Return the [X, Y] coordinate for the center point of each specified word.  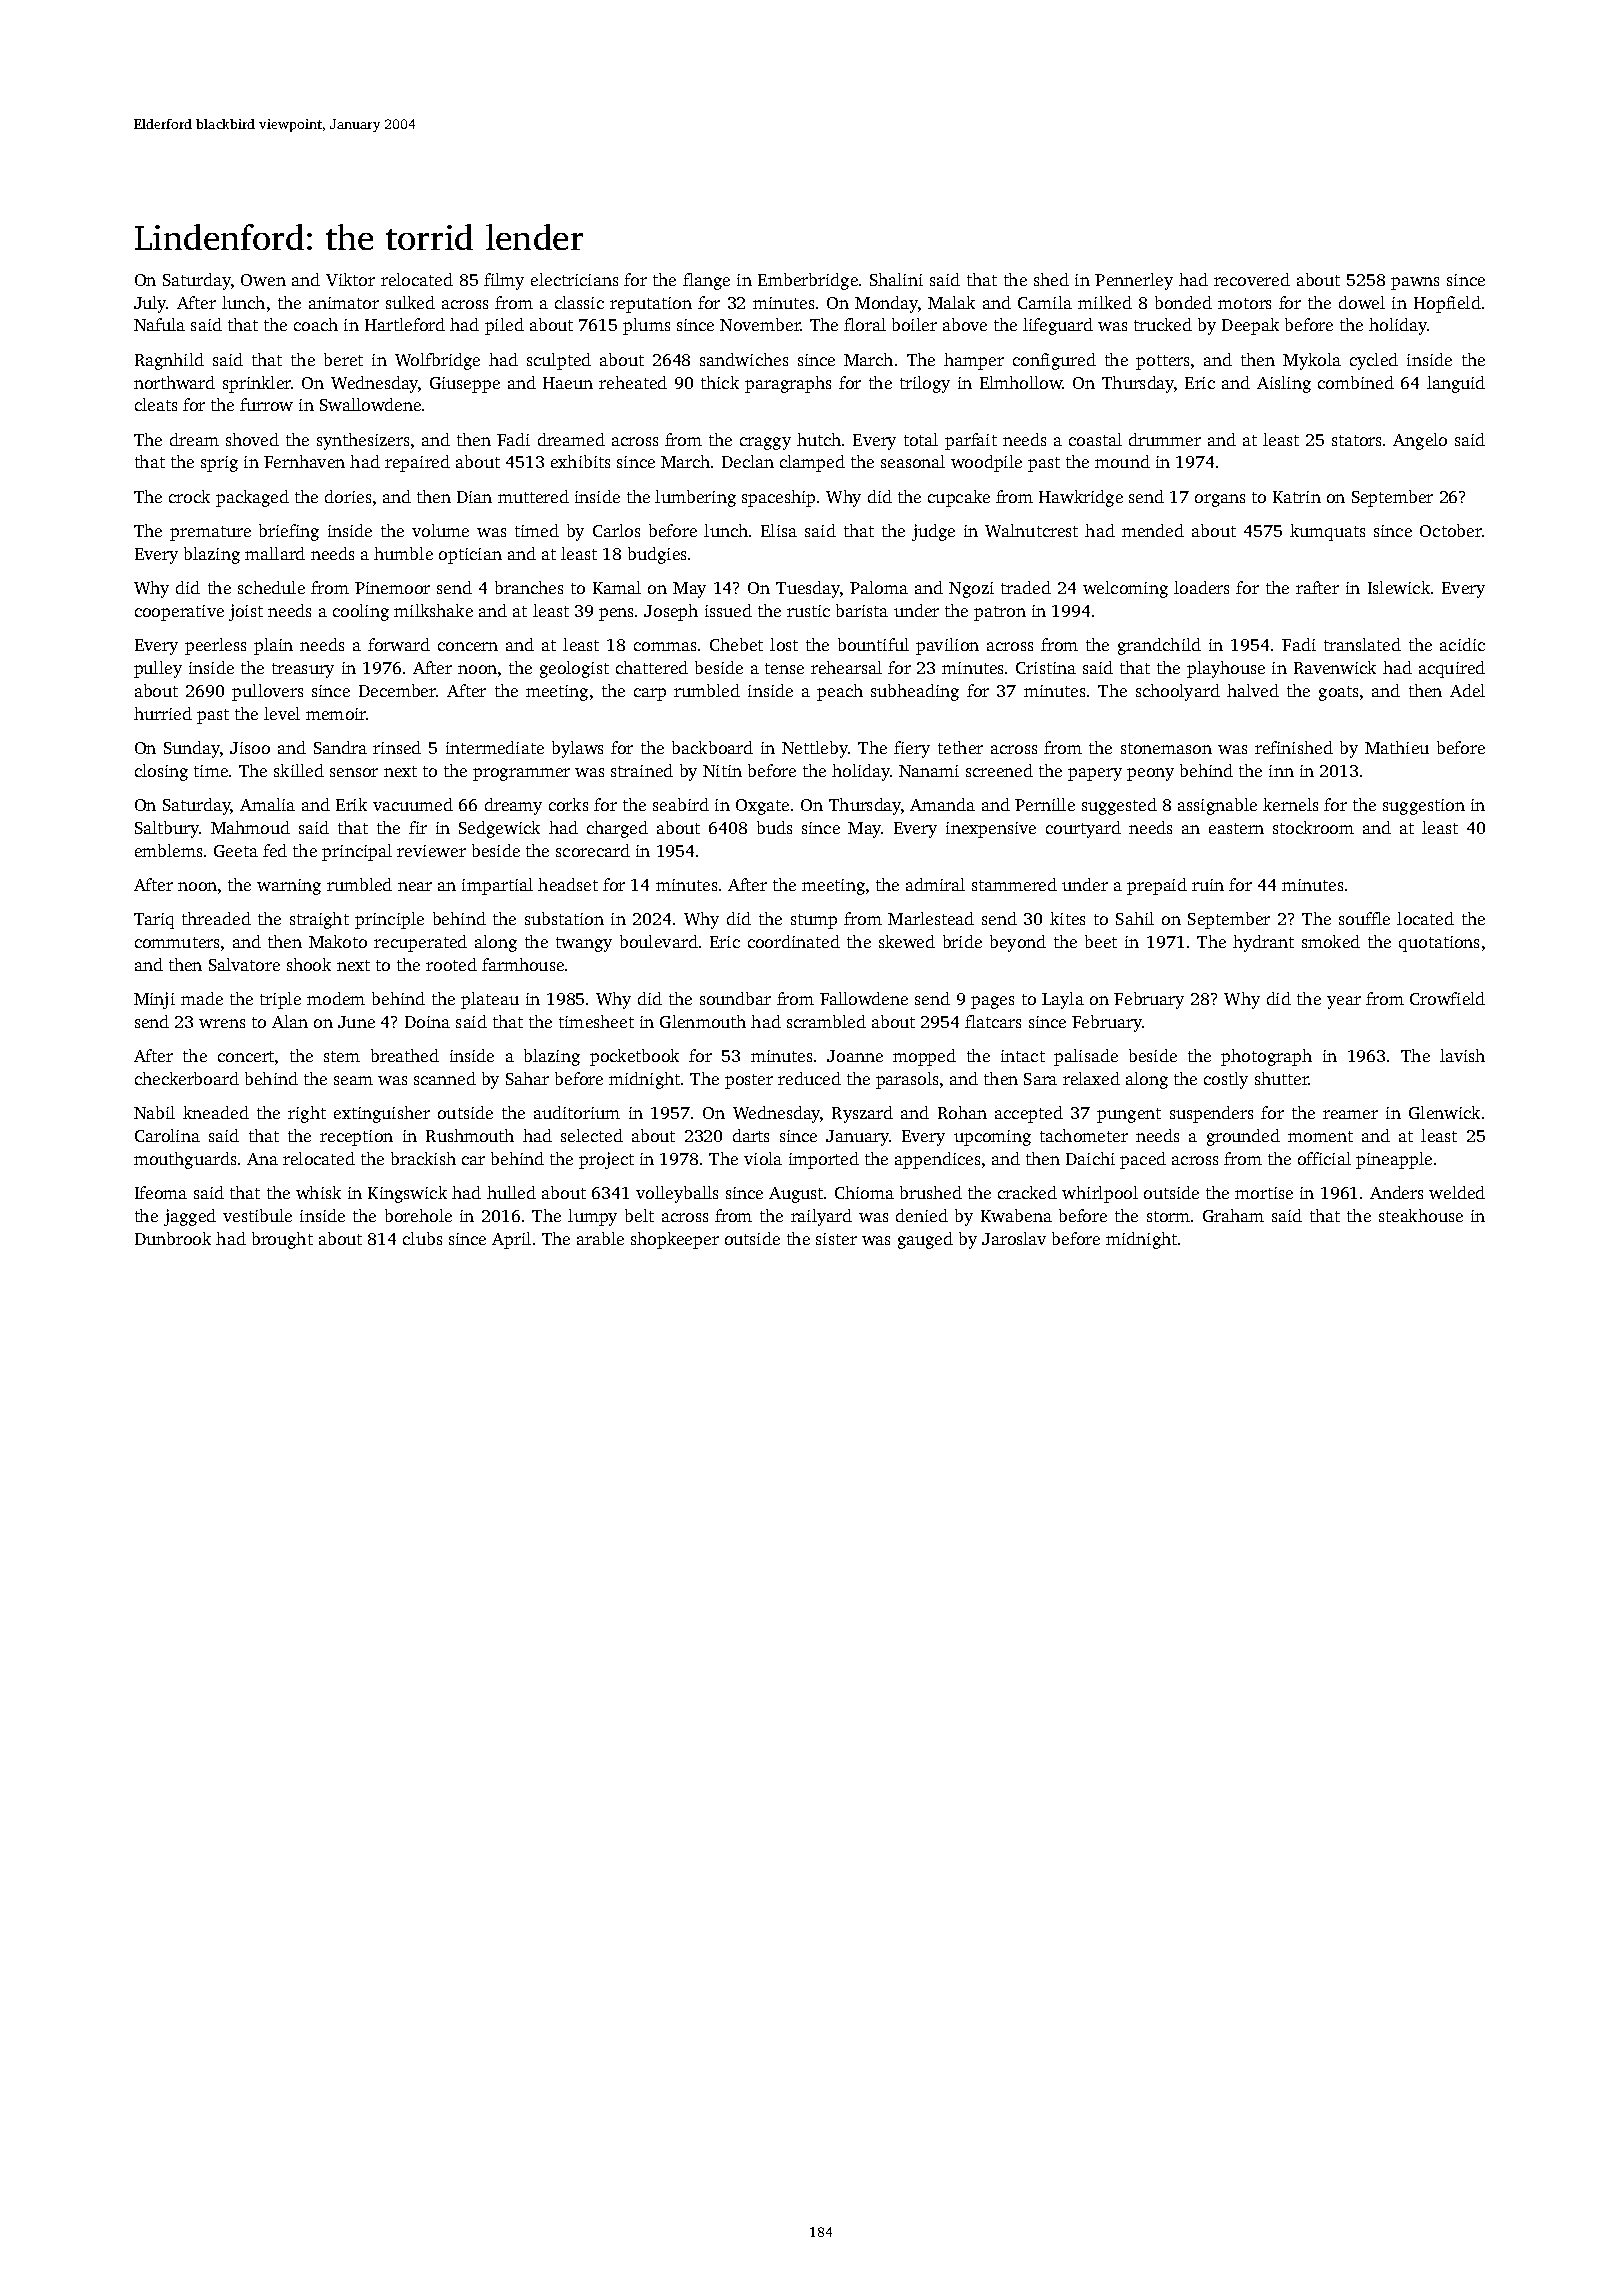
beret [343, 359]
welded [1457, 1192]
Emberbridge [808, 281]
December [397, 690]
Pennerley [1134, 281]
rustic [808, 611]
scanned [445, 1078]
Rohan [962, 1112]
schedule [271, 587]
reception [356, 1138]
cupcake [959, 498]
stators [1356, 440]
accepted [1029, 1114]
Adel [1467, 690]
